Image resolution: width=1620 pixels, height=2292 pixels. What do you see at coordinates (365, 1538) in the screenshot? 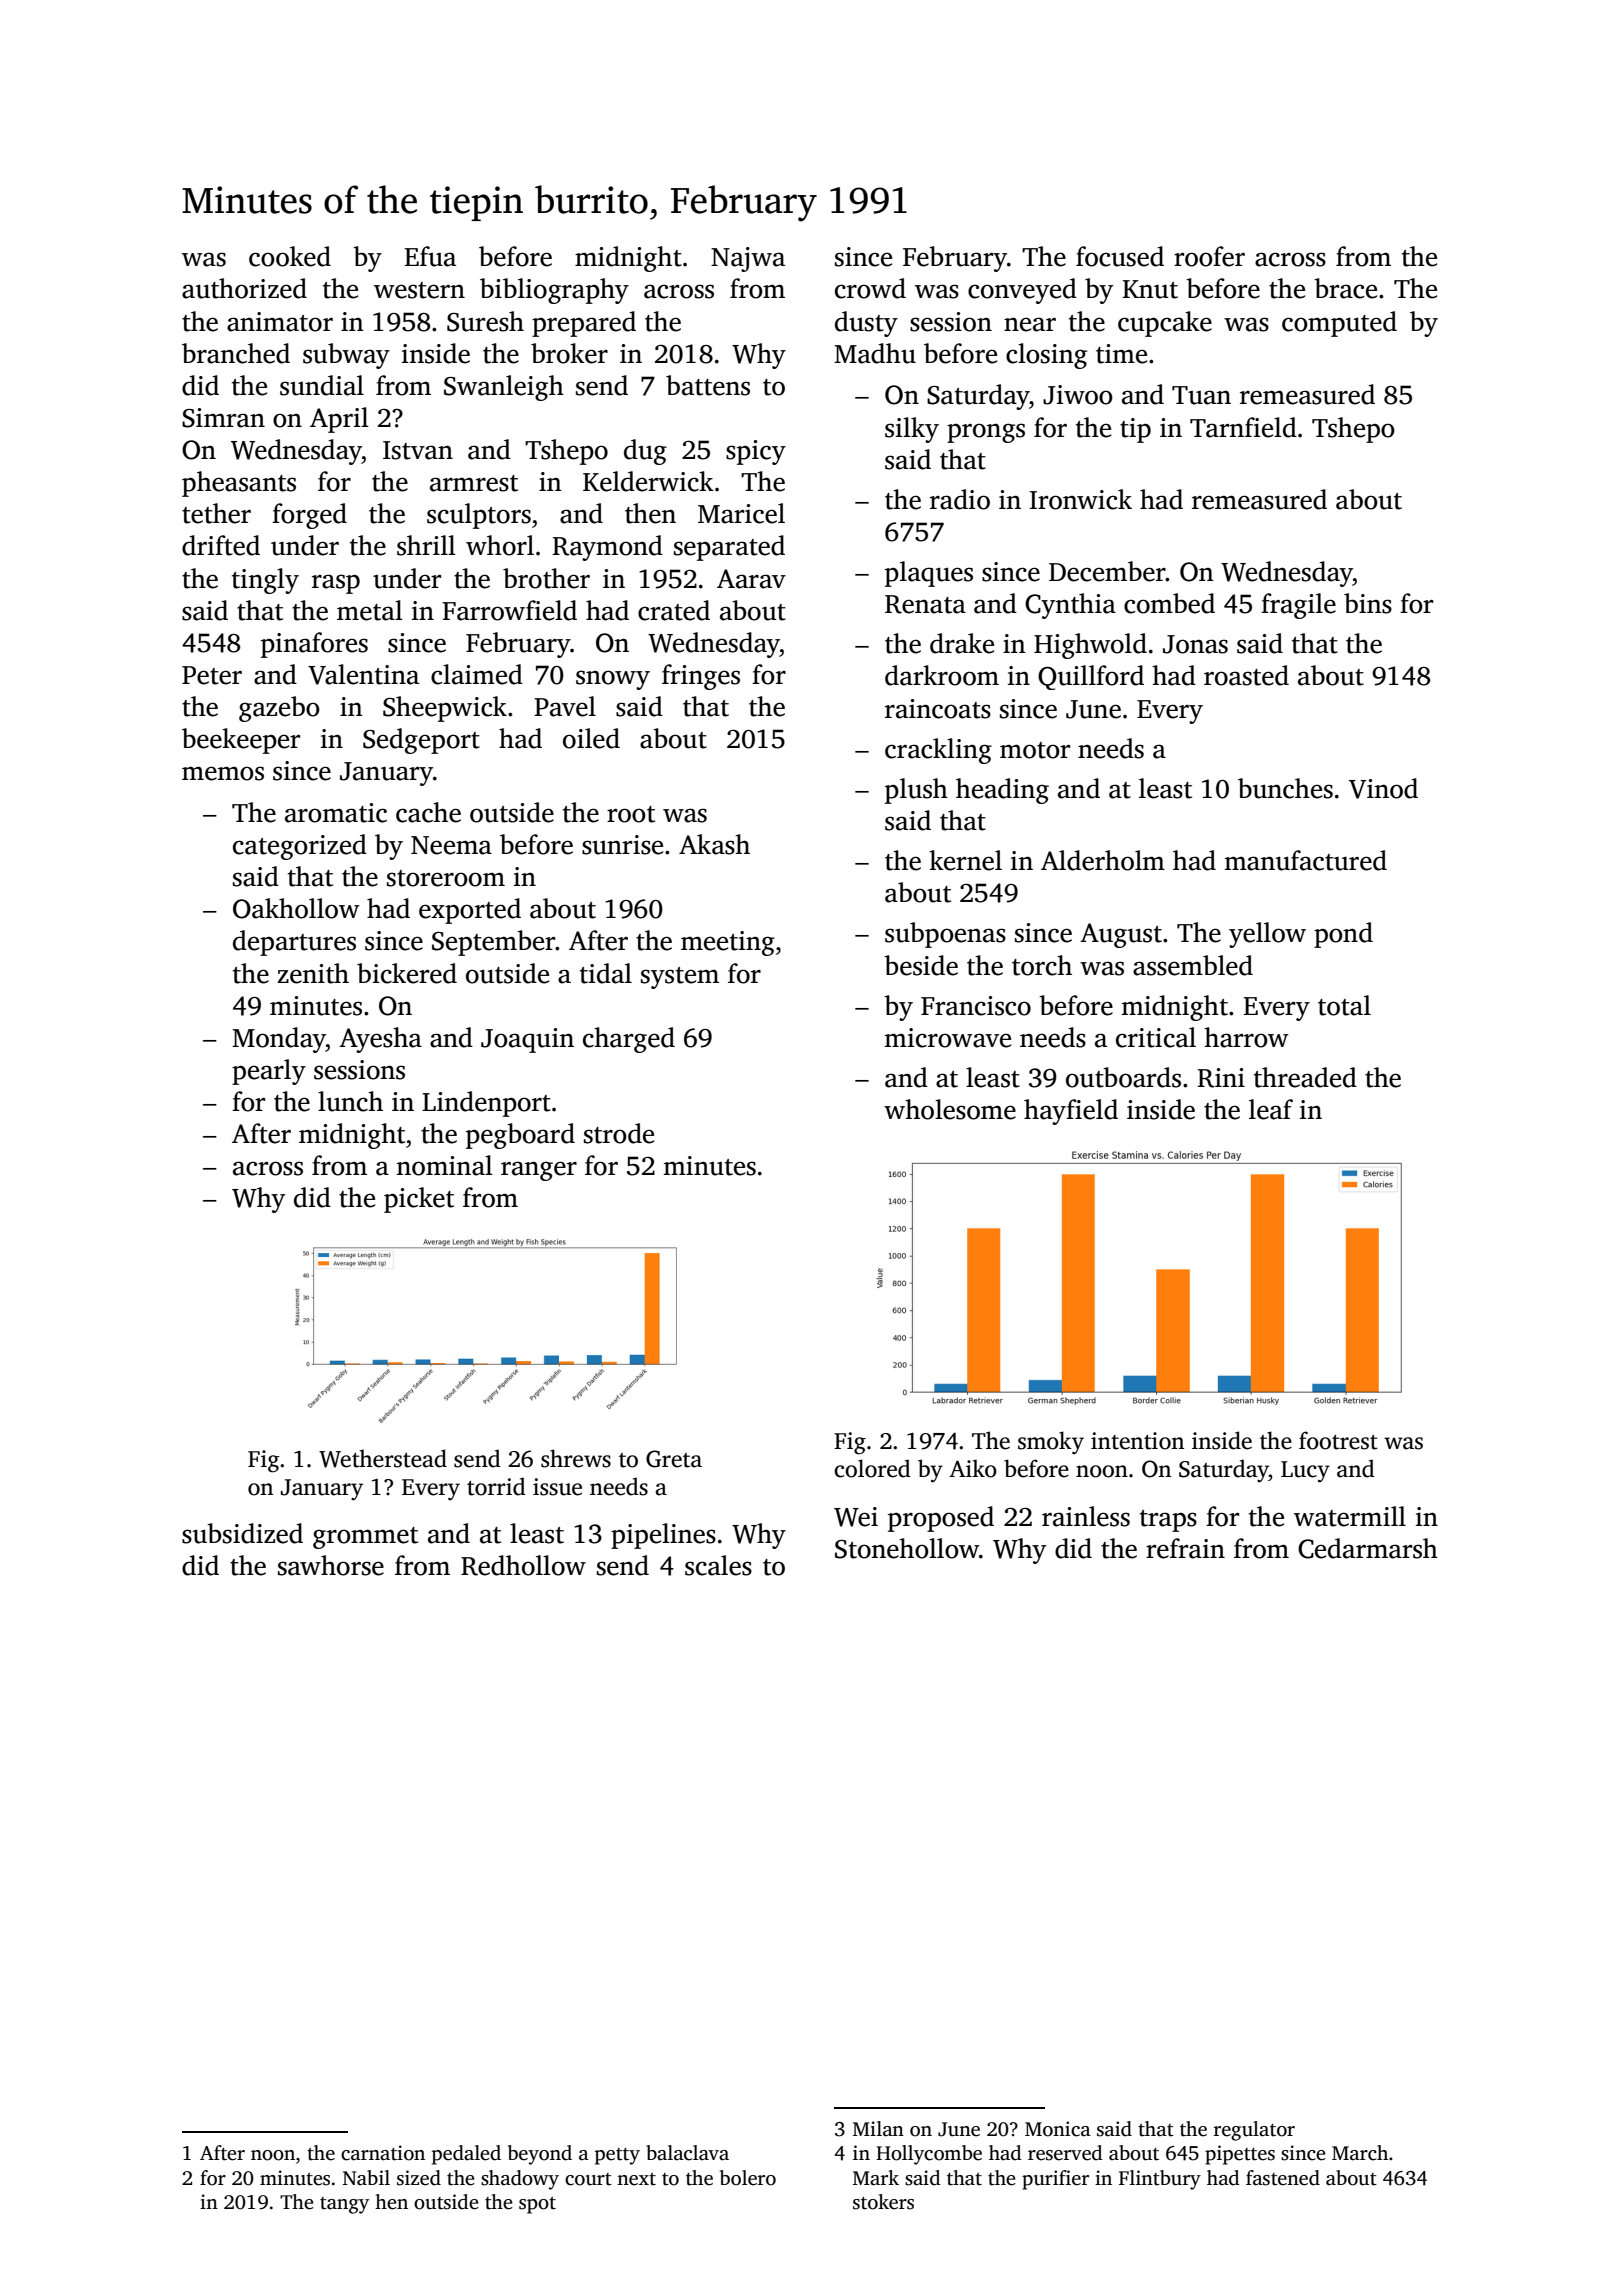
I see `grommet` at bounding box center [365, 1538].
